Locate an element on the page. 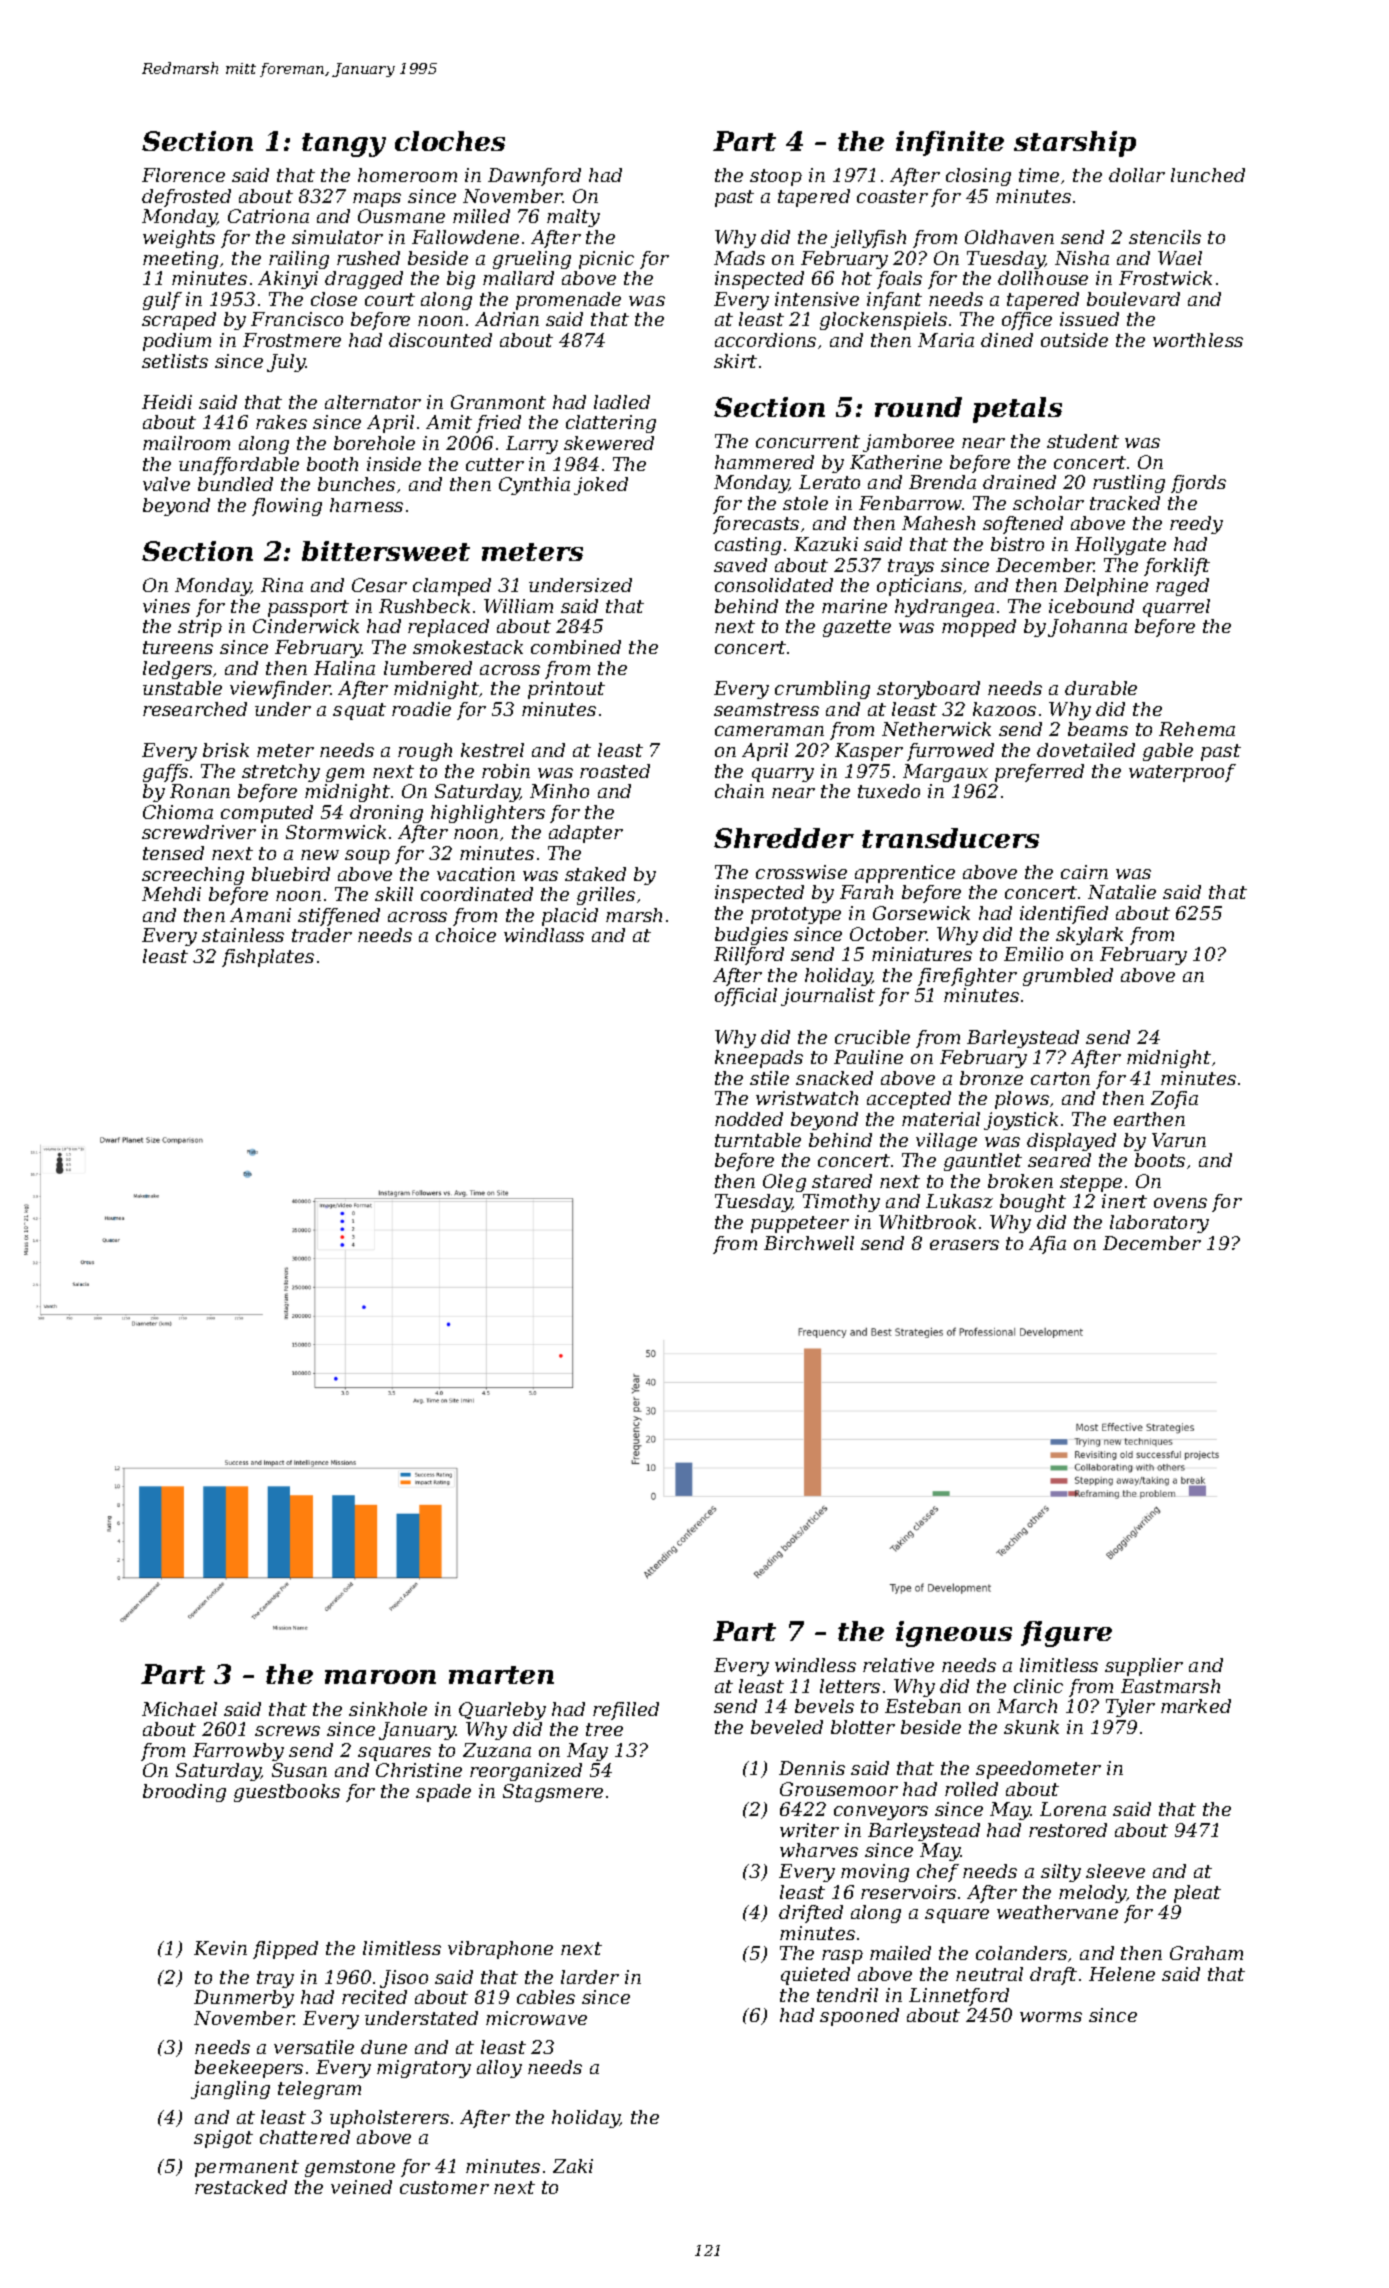 This page has height=2288, width=1389. furrowed is located at coordinates (950, 752).
